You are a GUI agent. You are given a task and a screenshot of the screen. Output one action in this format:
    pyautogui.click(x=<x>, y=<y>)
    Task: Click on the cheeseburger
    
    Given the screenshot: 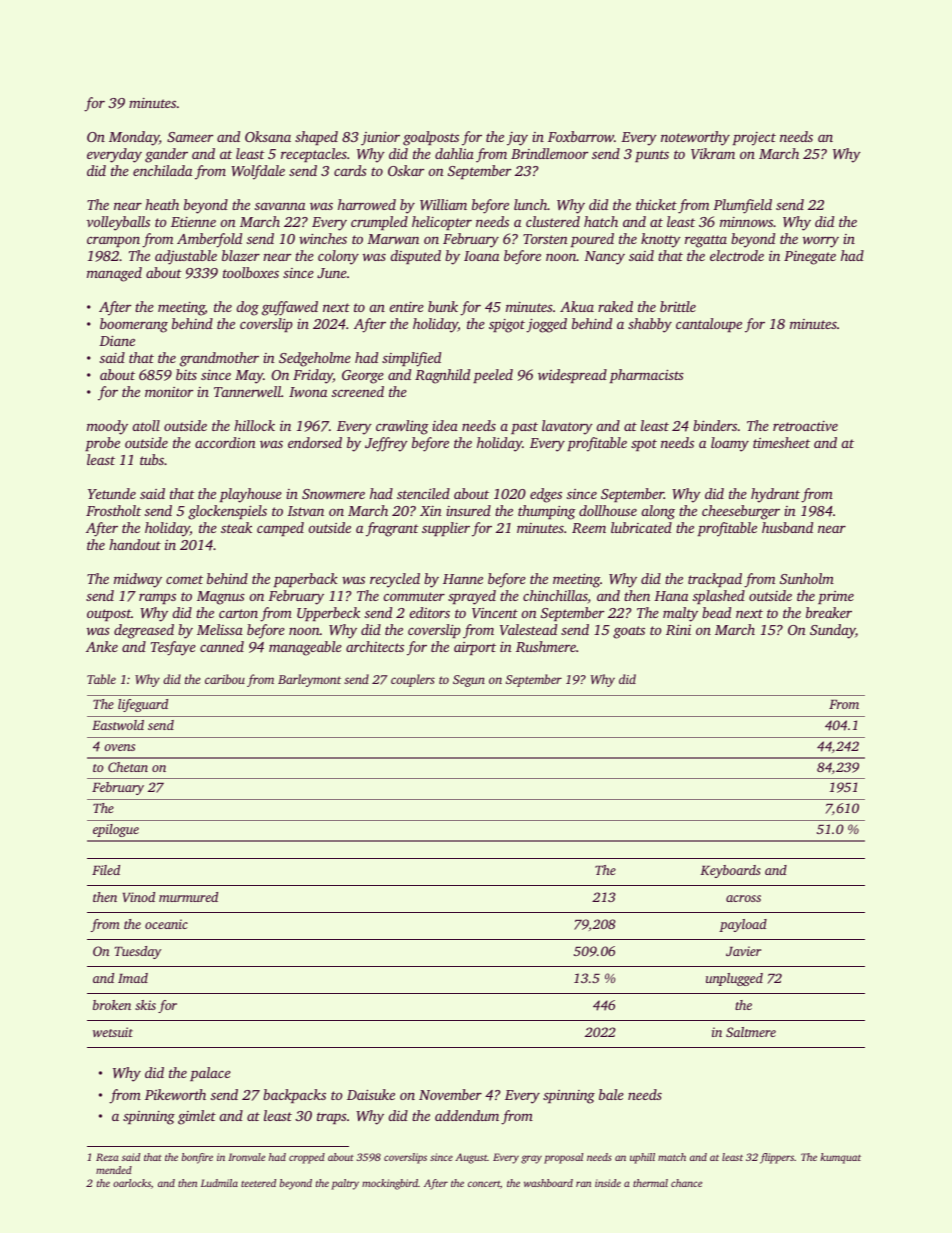 What is the action you would take?
    pyautogui.click(x=741, y=512)
